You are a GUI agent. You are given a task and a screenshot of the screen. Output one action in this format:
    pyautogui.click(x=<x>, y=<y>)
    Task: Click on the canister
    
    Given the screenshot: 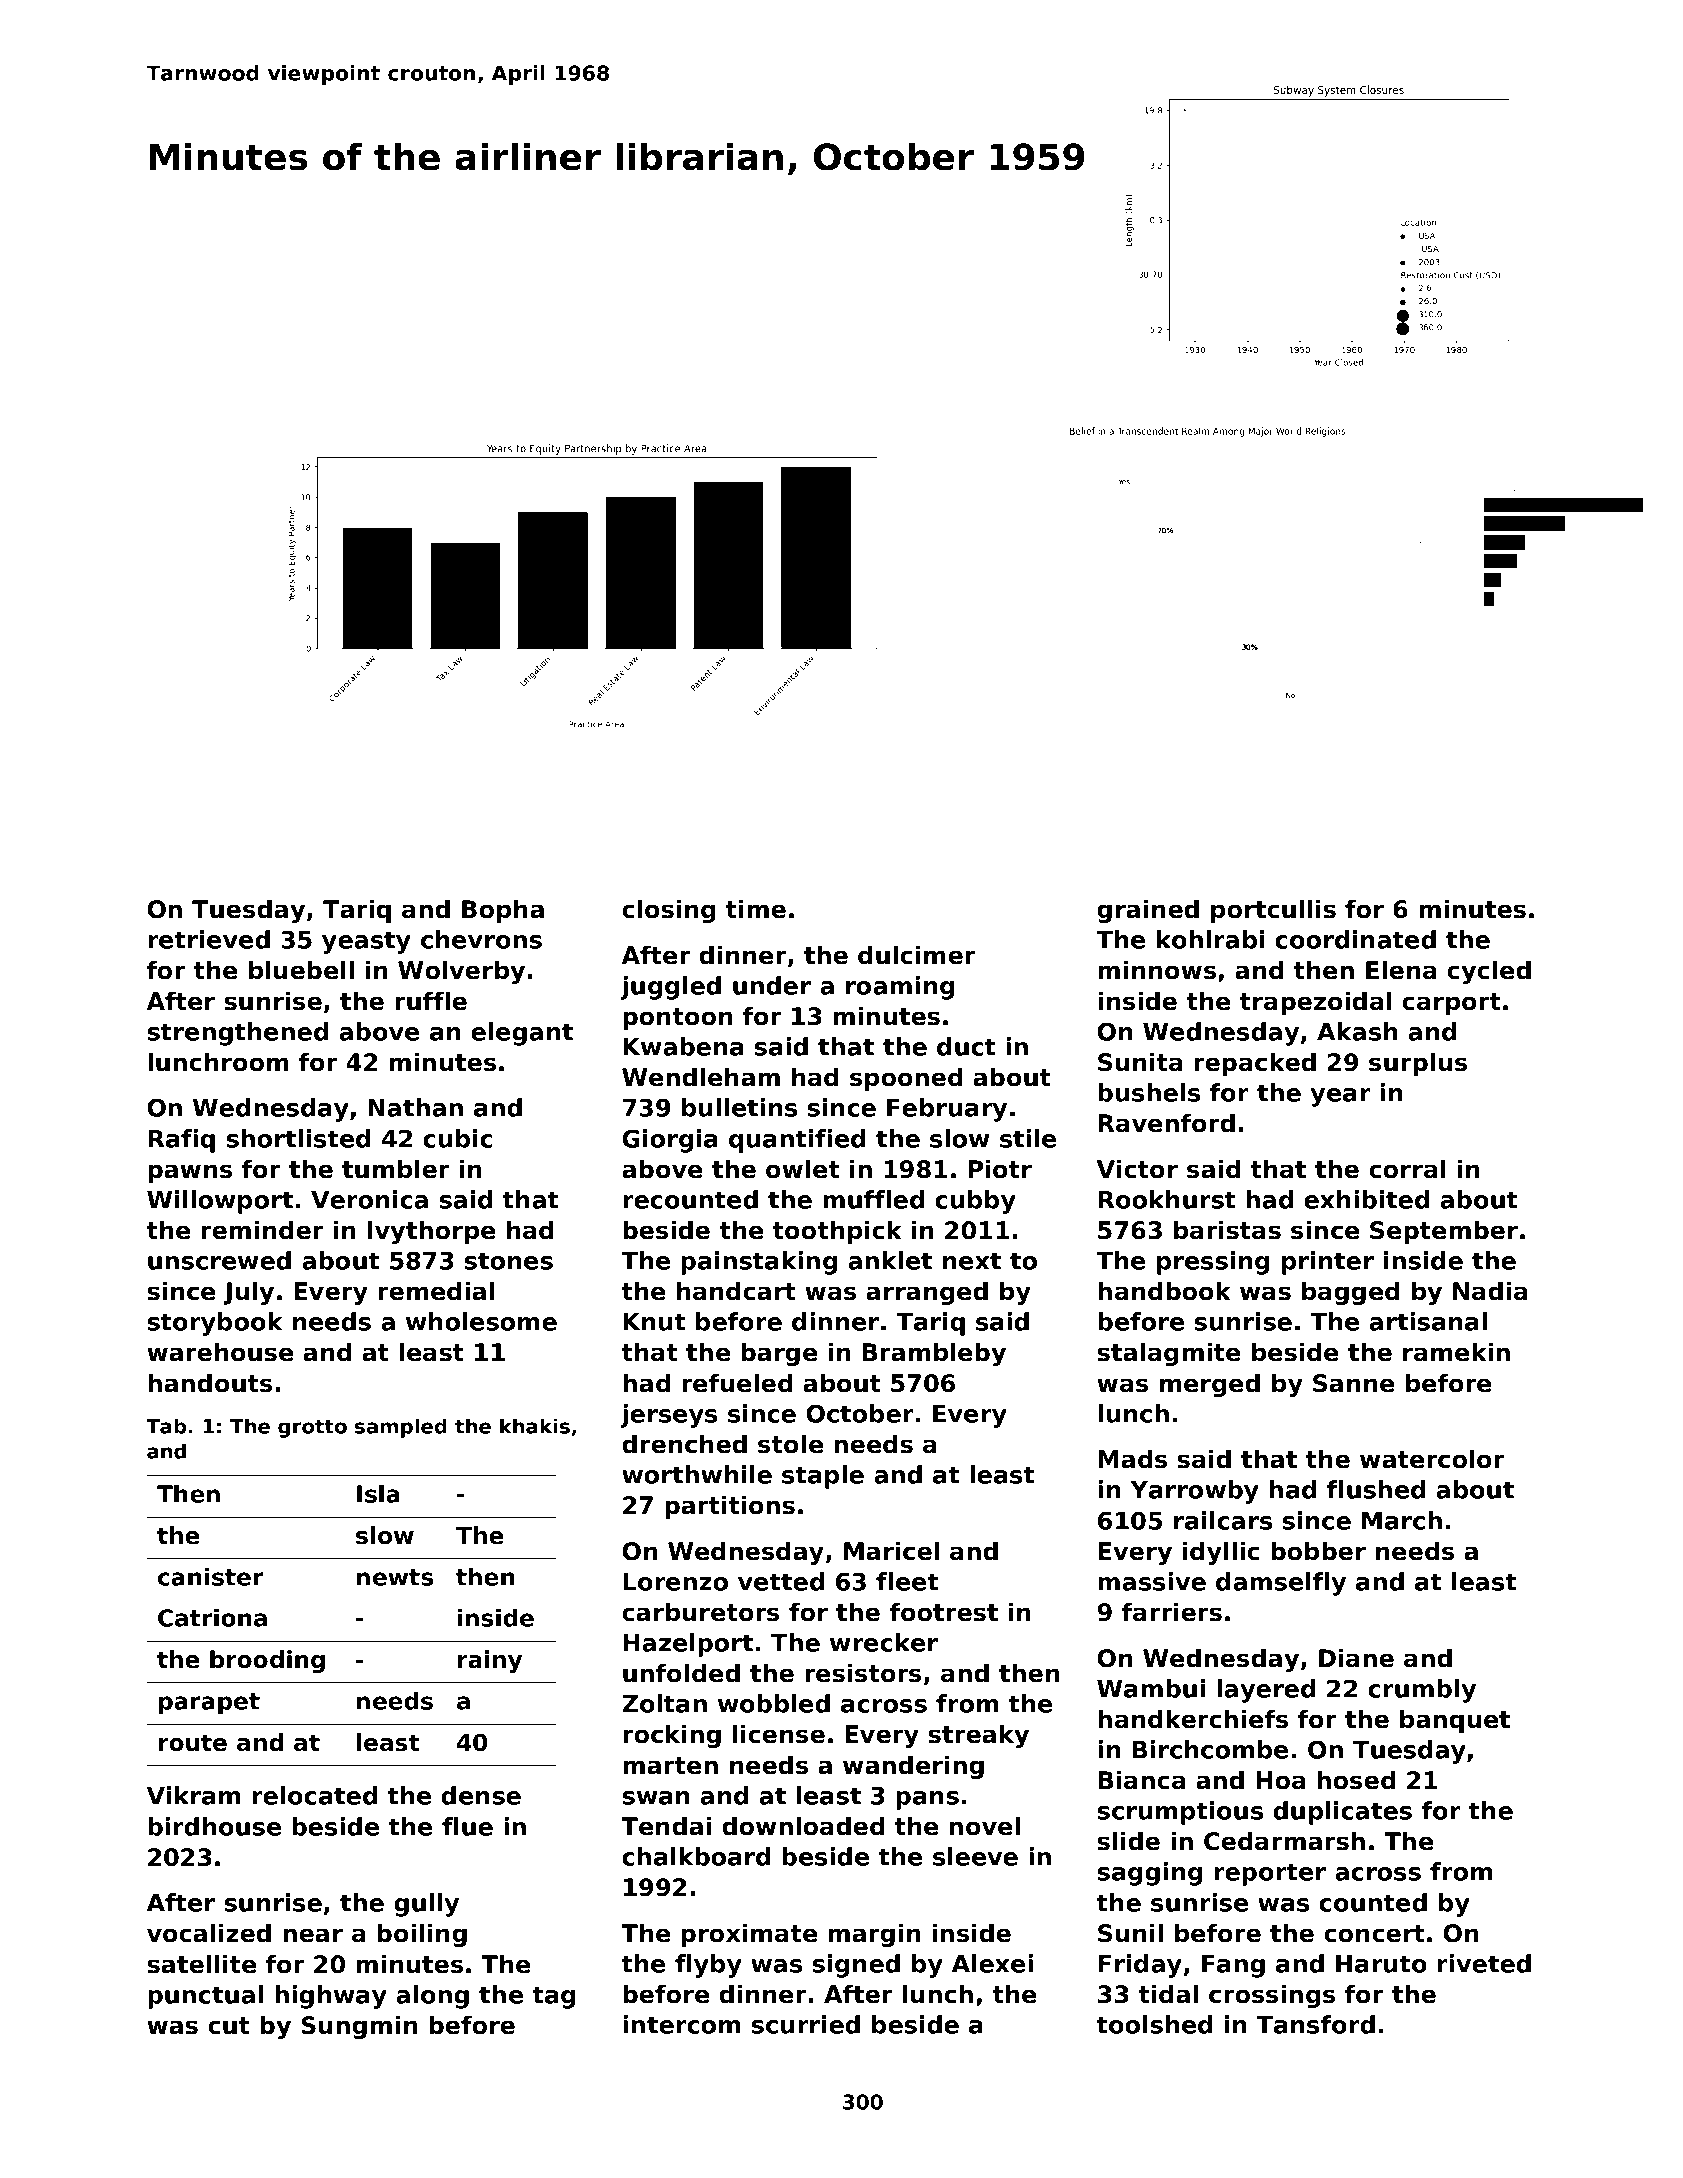 What is the action you would take?
    pyautogui.click(x=211, y=1577)
